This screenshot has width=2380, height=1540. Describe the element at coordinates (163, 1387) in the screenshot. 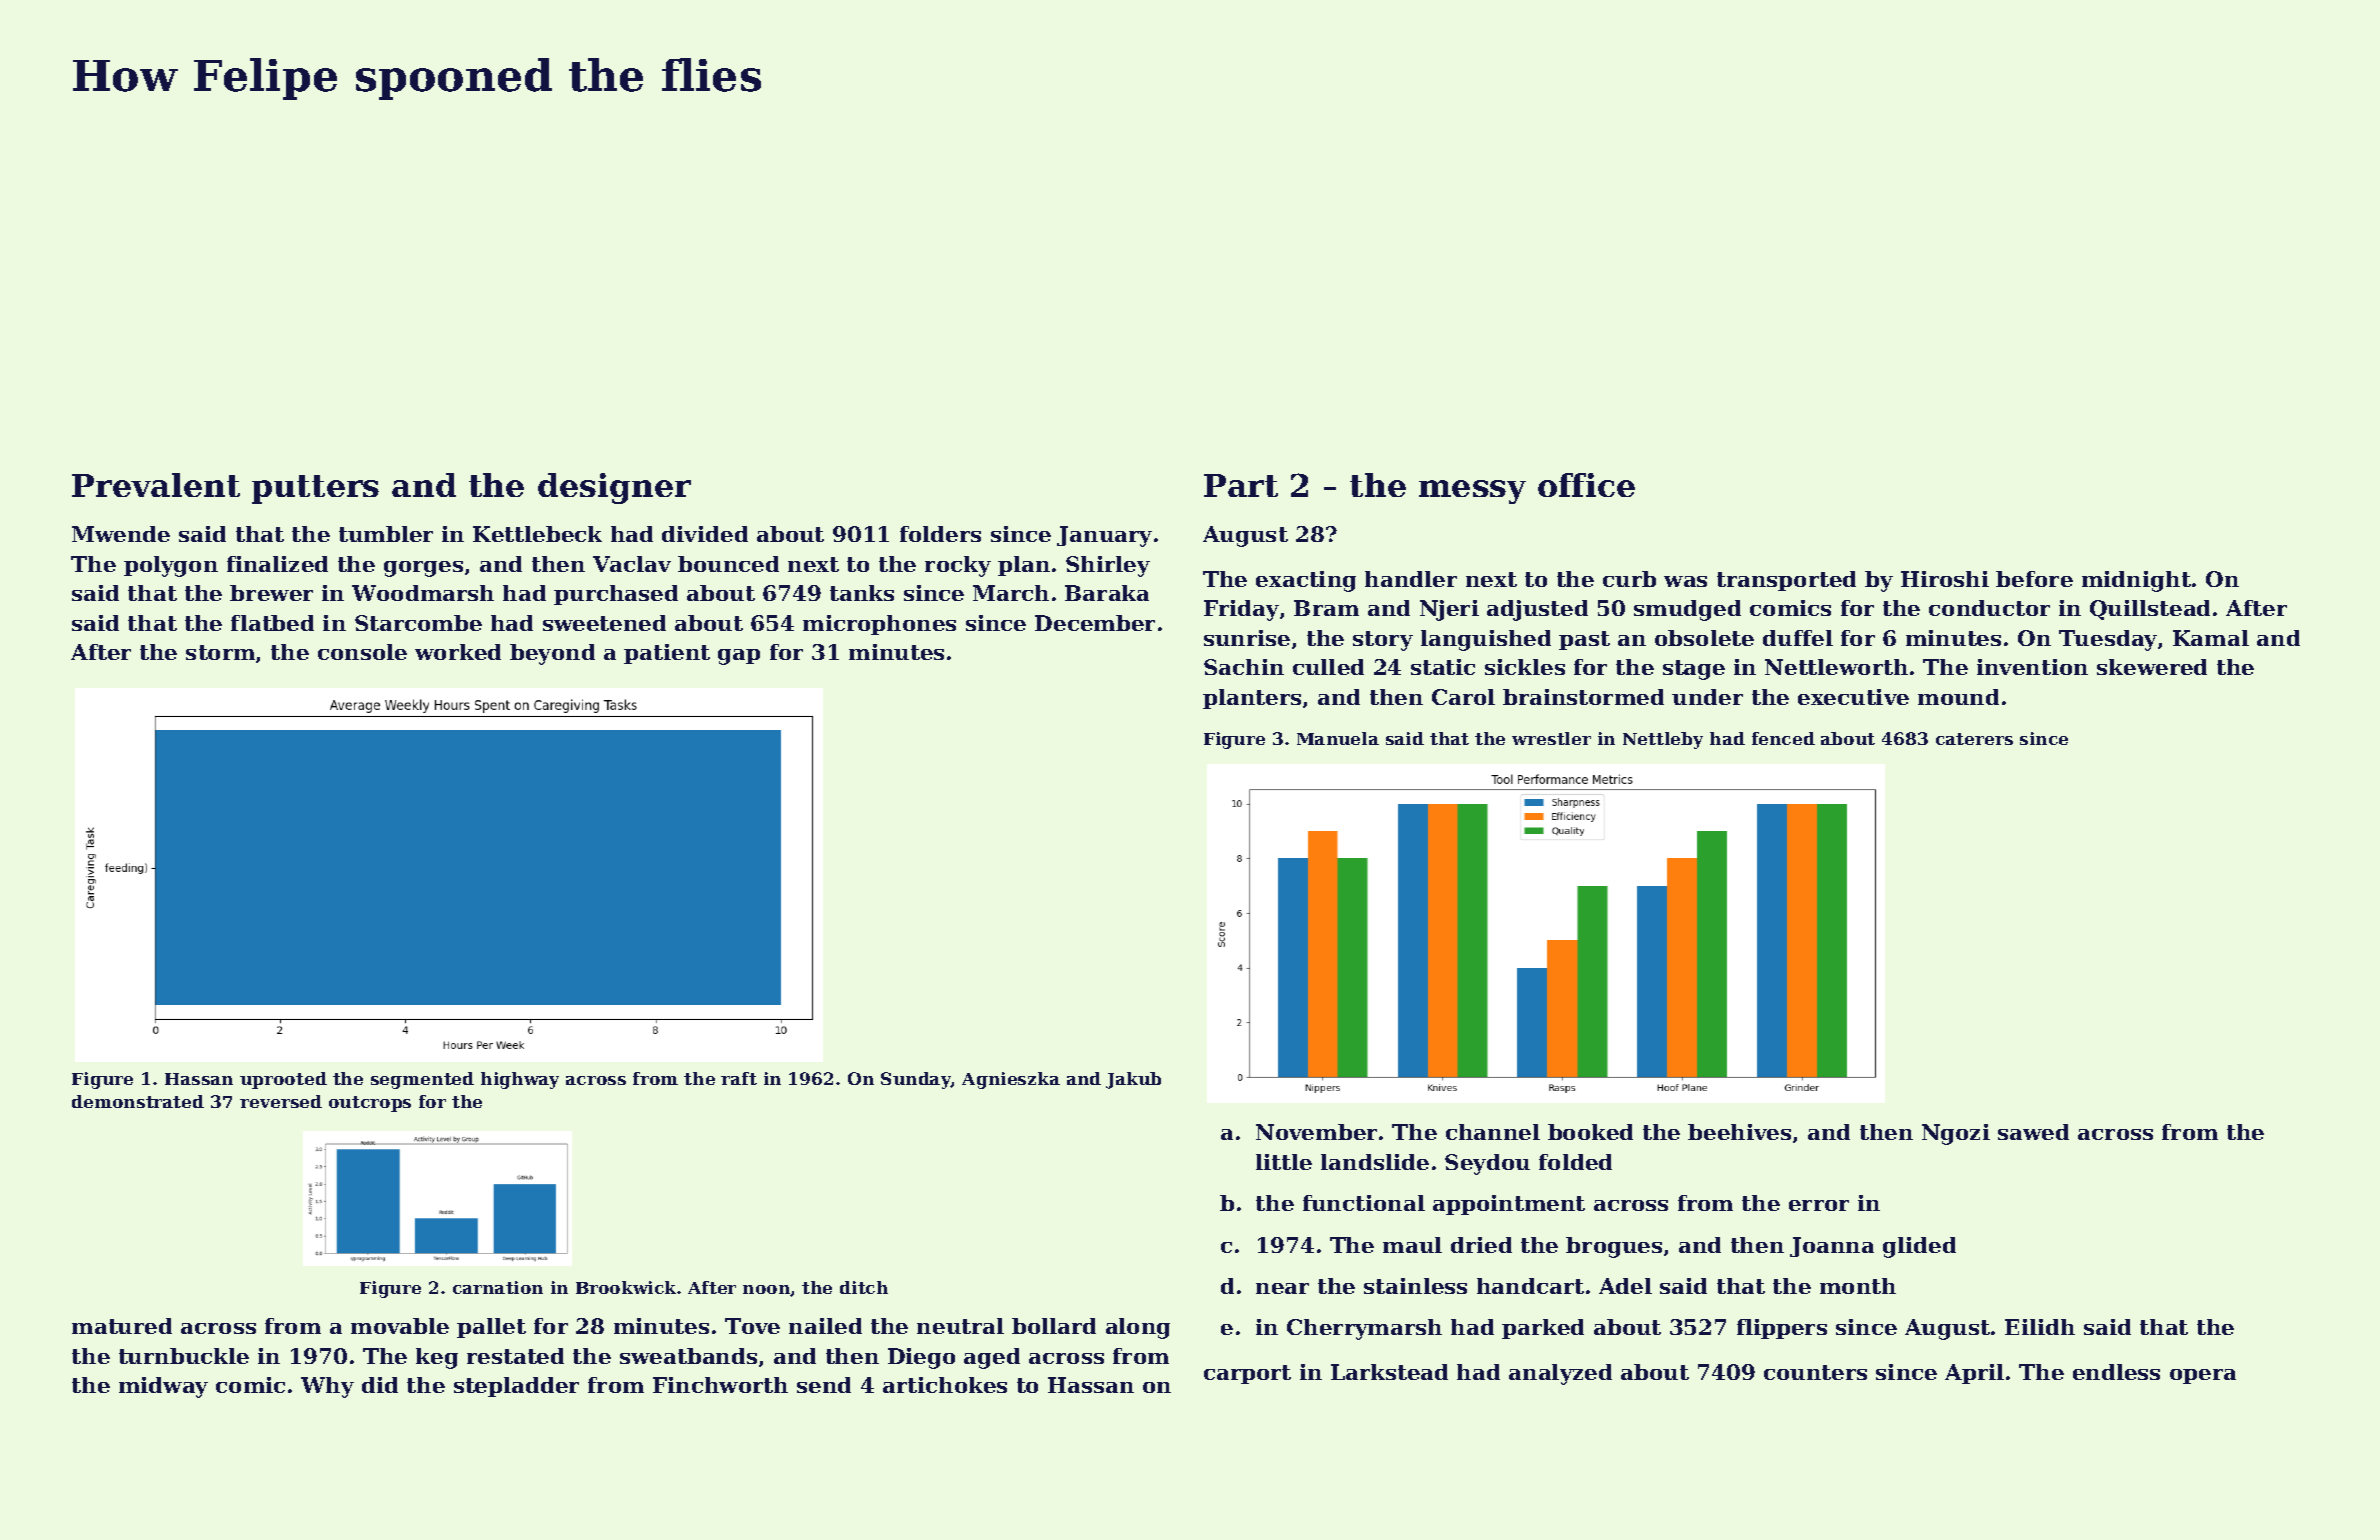

I see `midway` at that location.
